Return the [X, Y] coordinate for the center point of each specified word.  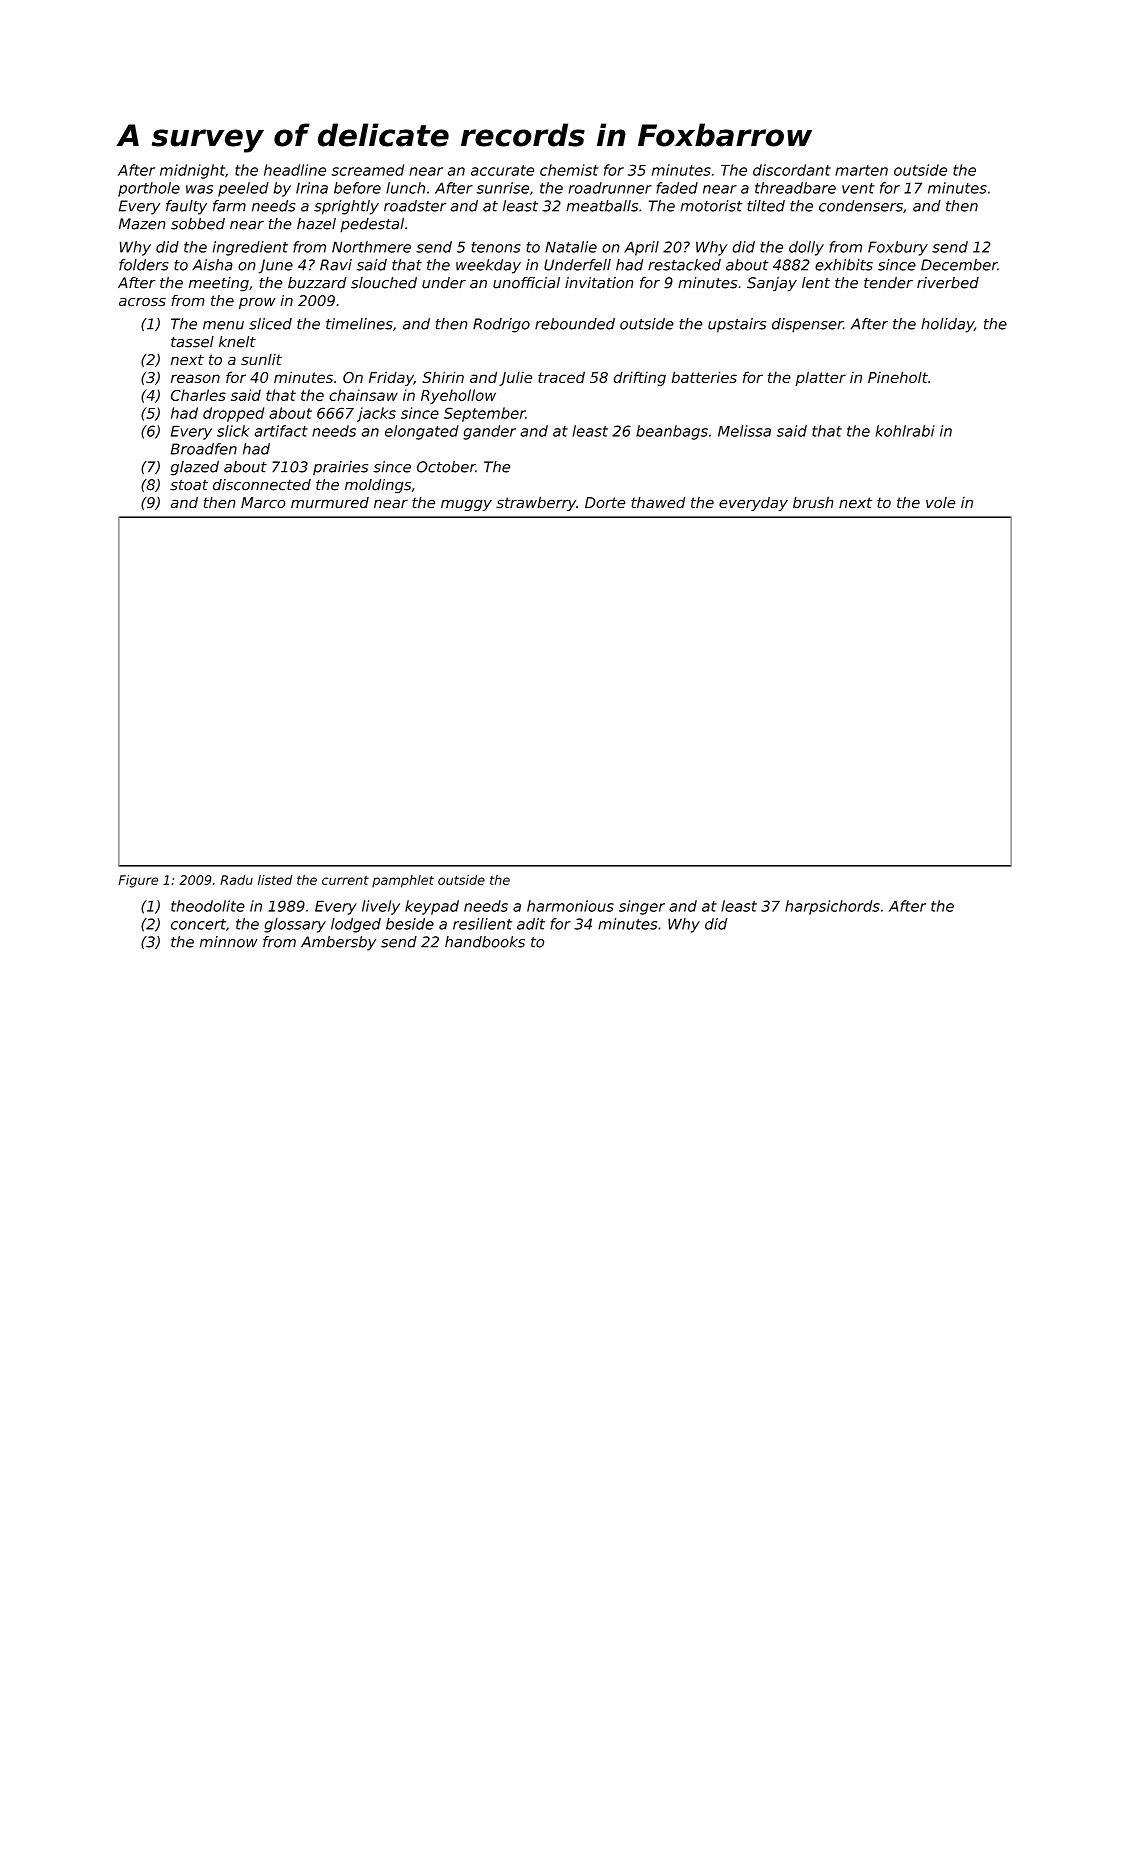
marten [861, 170]
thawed [658, 502]
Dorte [605, 502]
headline [295, 170]
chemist [569, 170]
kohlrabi [905, 431]
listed [275, 880]
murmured [330, 502]
